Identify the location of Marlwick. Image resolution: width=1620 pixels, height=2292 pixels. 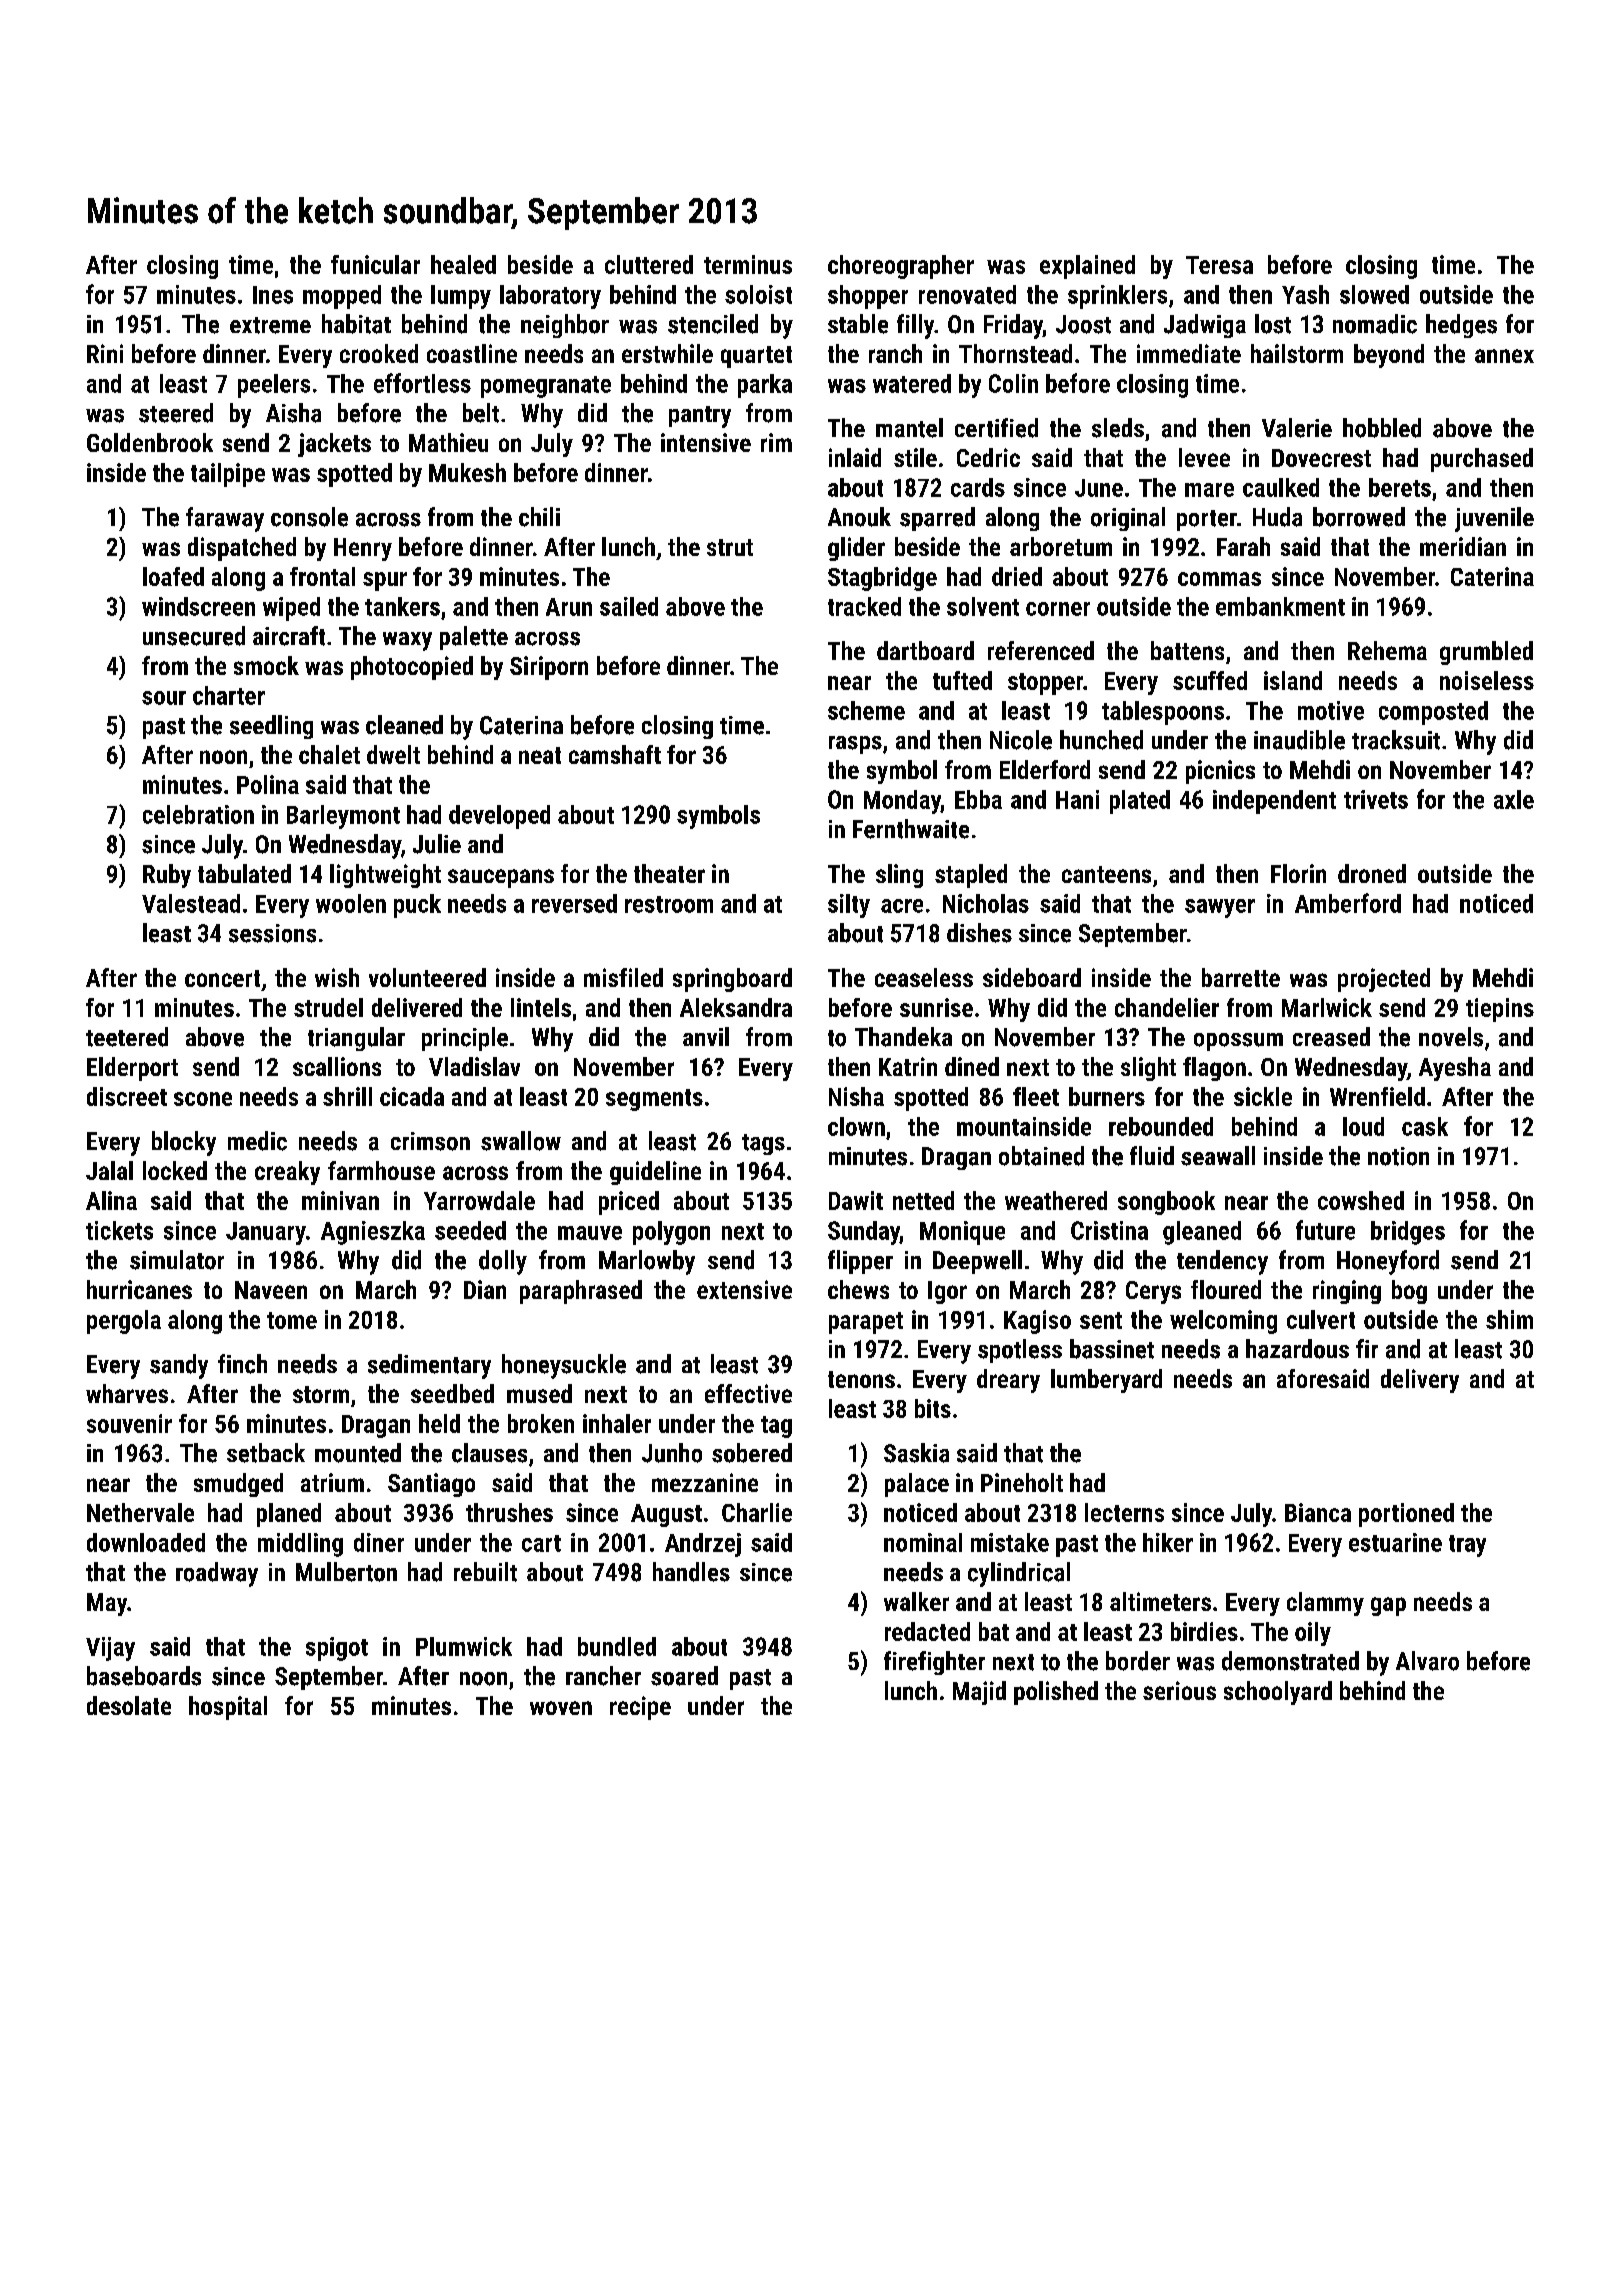
(1327, 1007).
